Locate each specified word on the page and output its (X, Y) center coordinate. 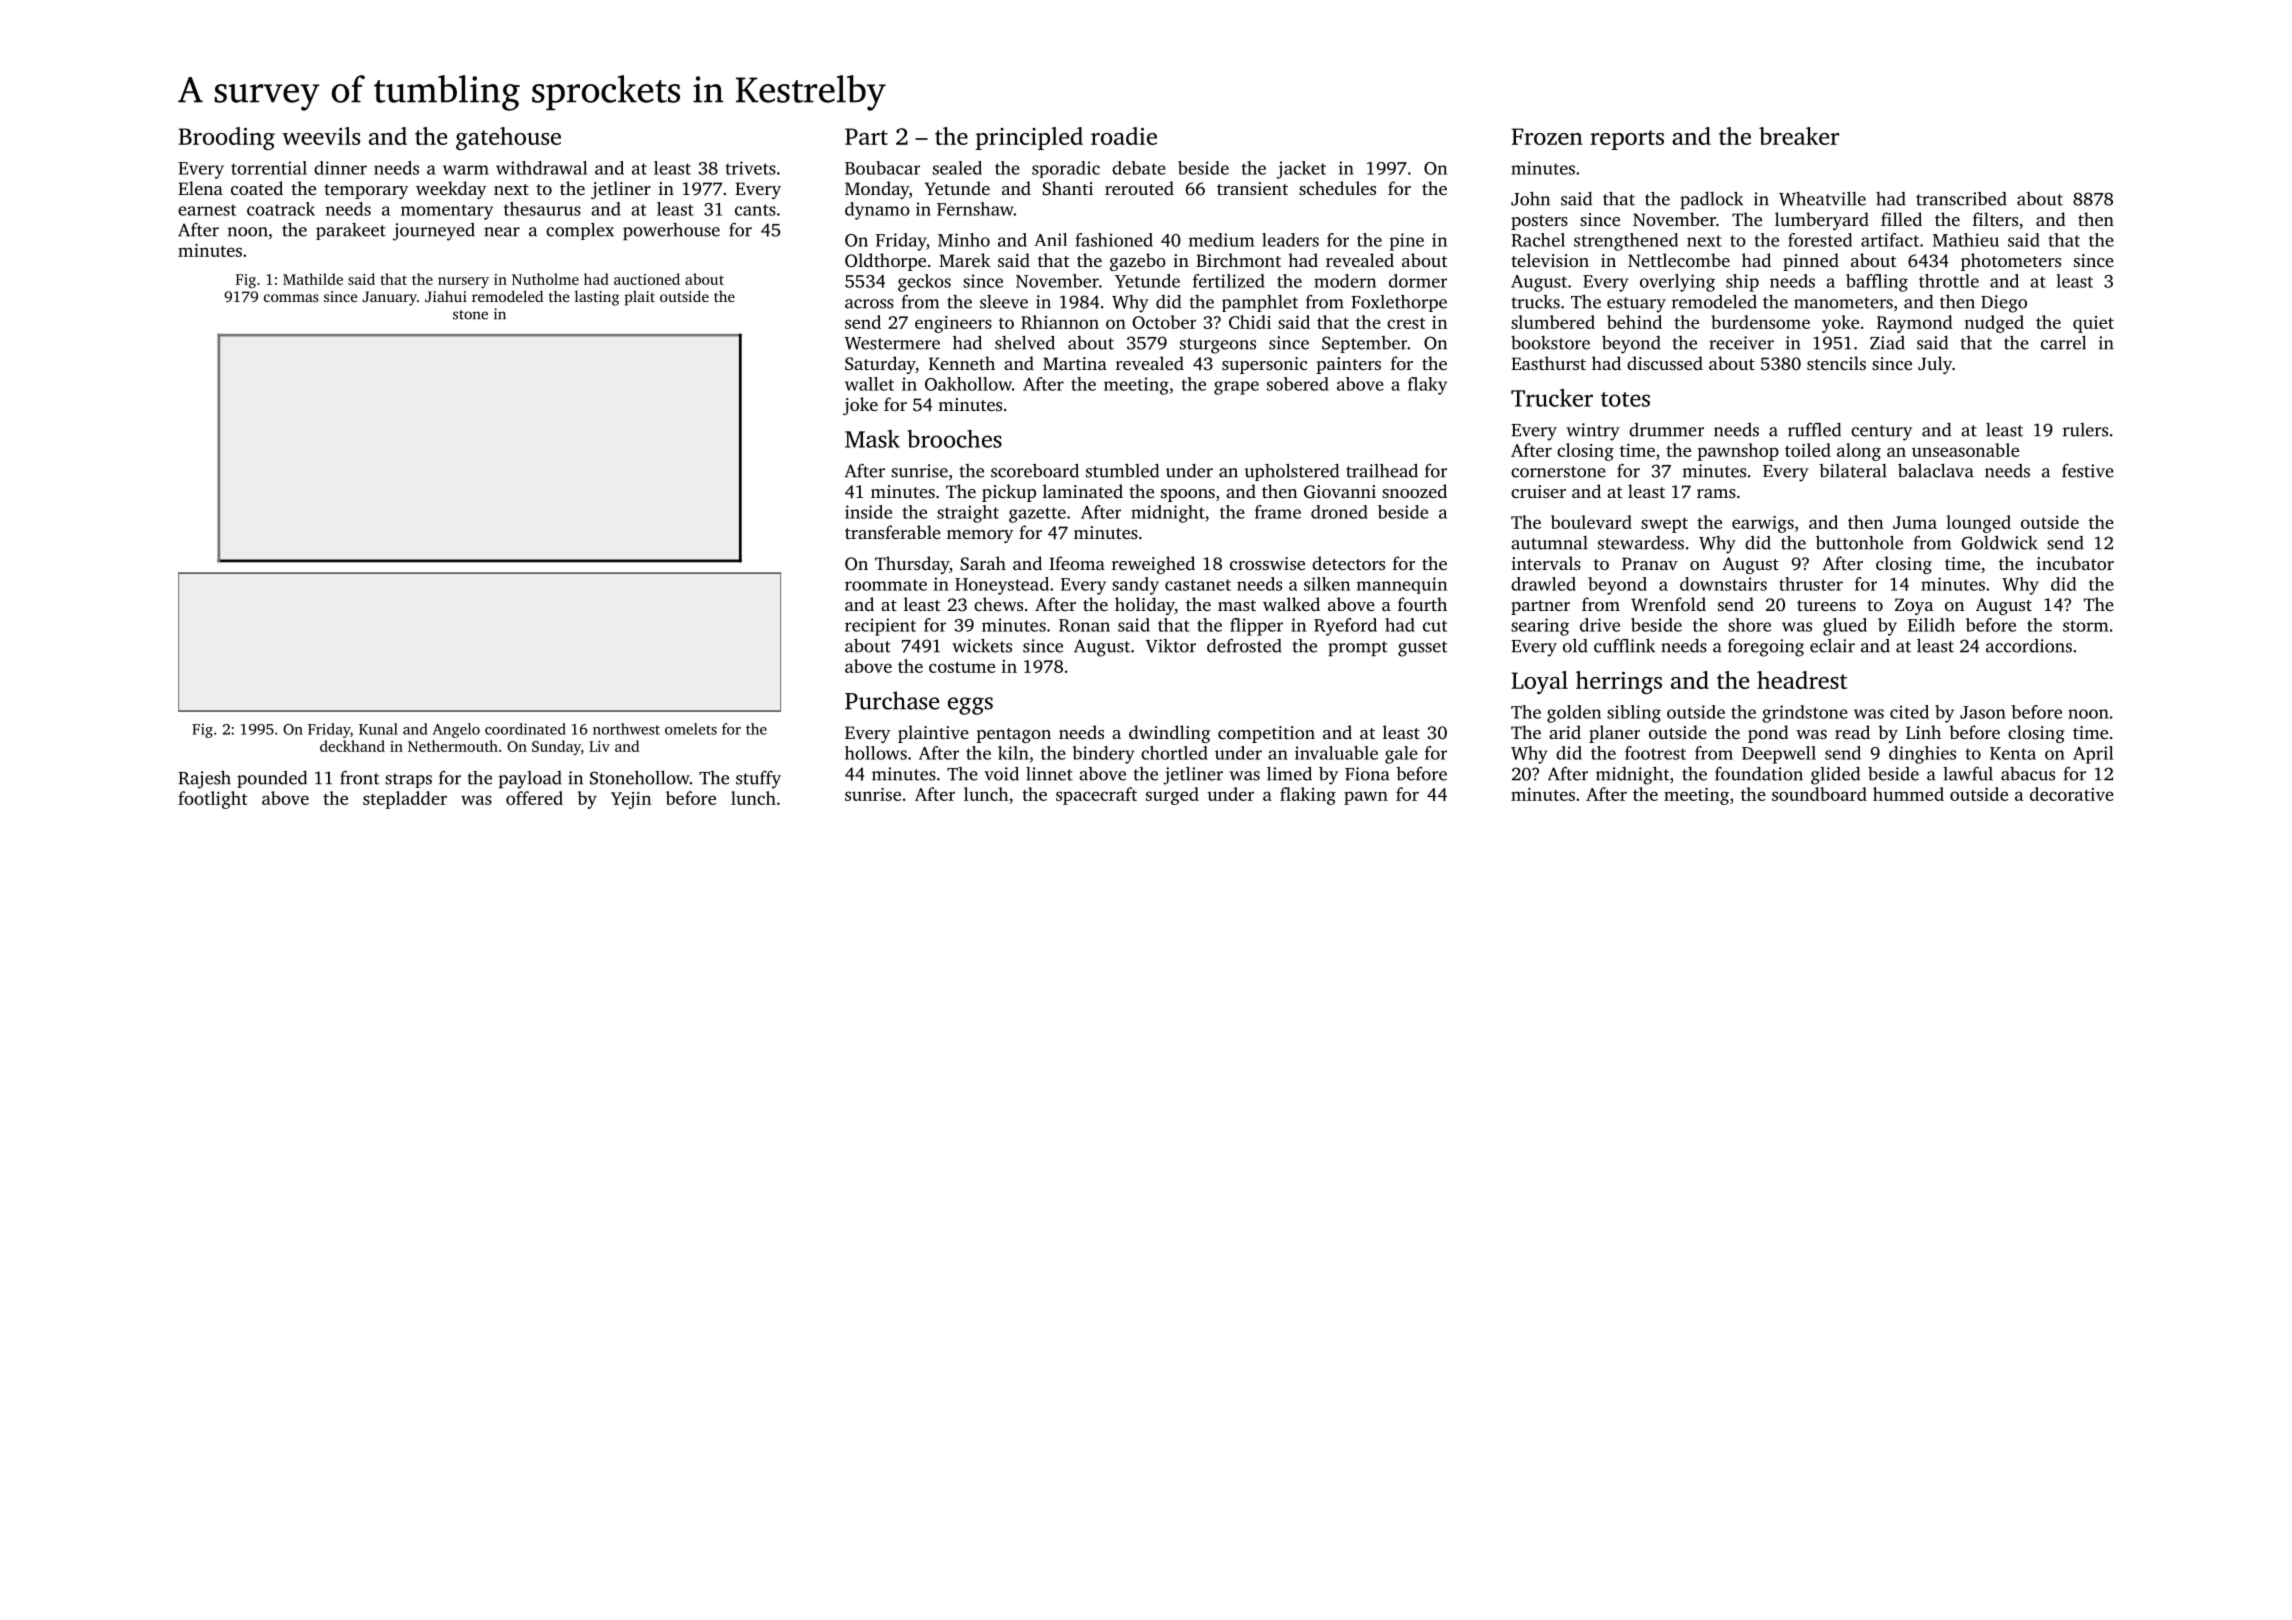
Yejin (631, 800)
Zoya (1914, 606)
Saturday (880, 365)
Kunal (378, 729)
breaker (1799, 136)
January (389, 298)
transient (1252, 188)
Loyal (1539, 682)
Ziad (1887, 343)
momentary (447, 212)
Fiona (1367, 774)
